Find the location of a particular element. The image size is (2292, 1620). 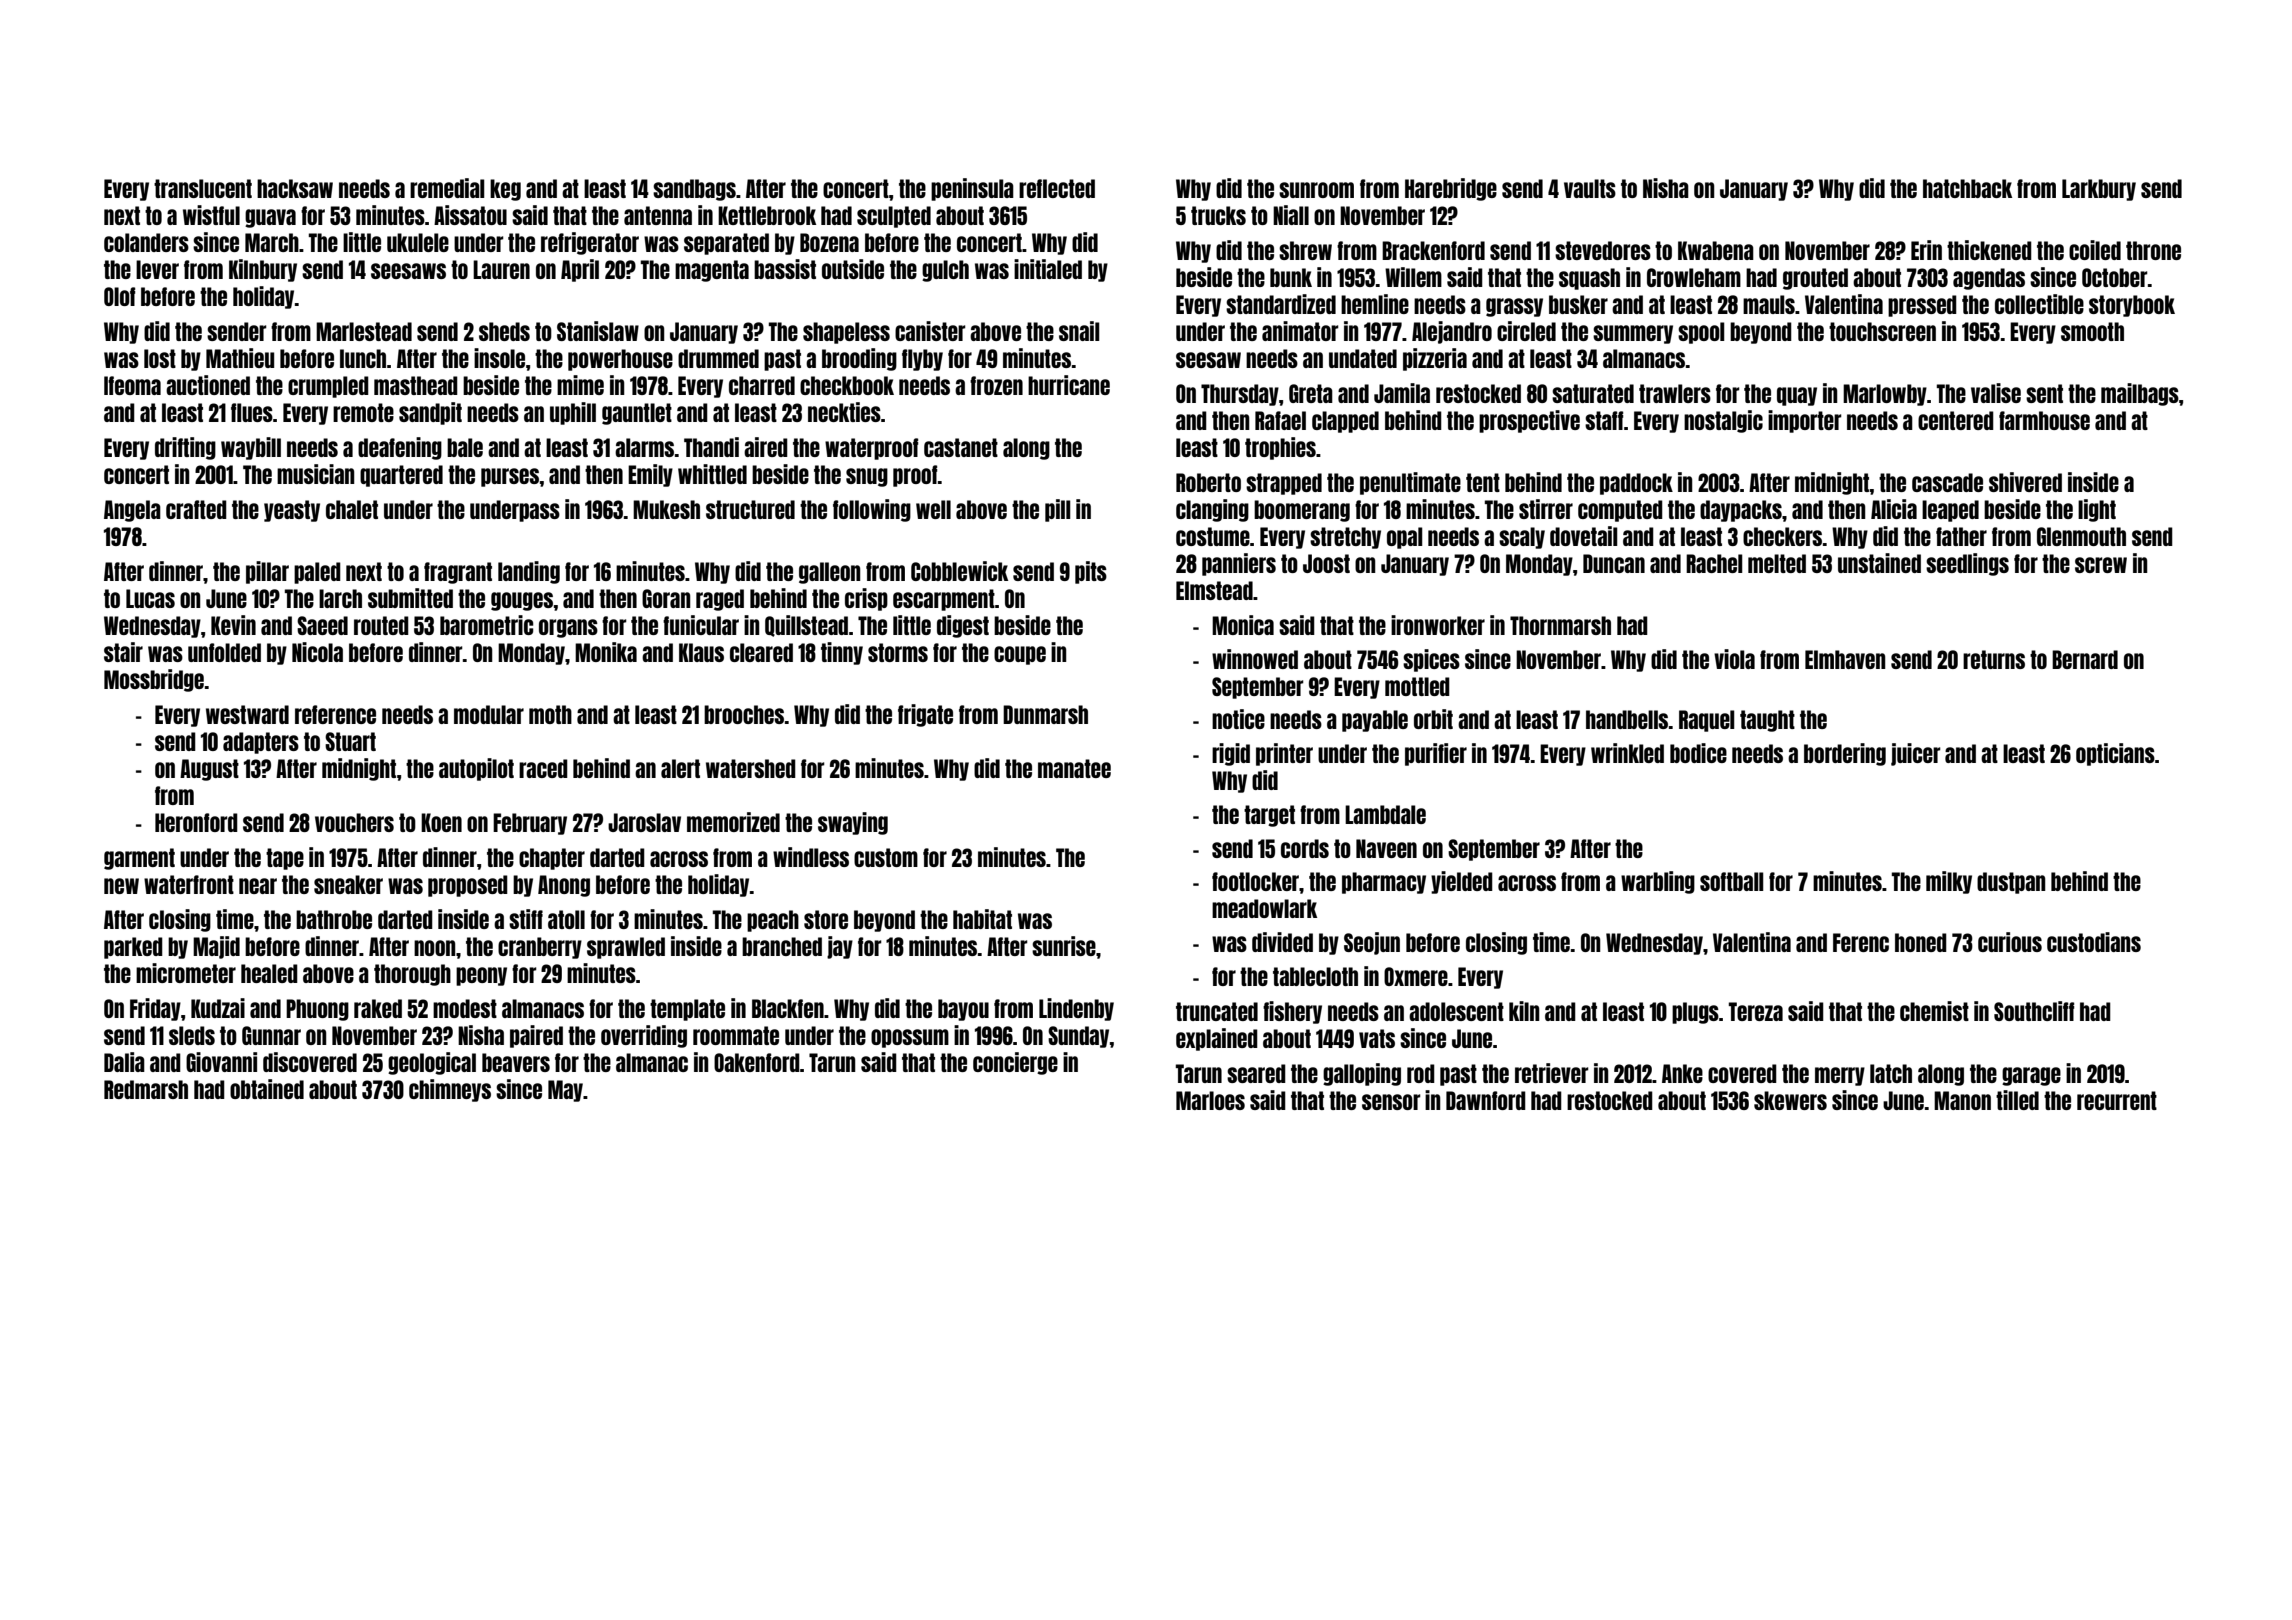

Marloes is located at coordinates (1210, 1100).
